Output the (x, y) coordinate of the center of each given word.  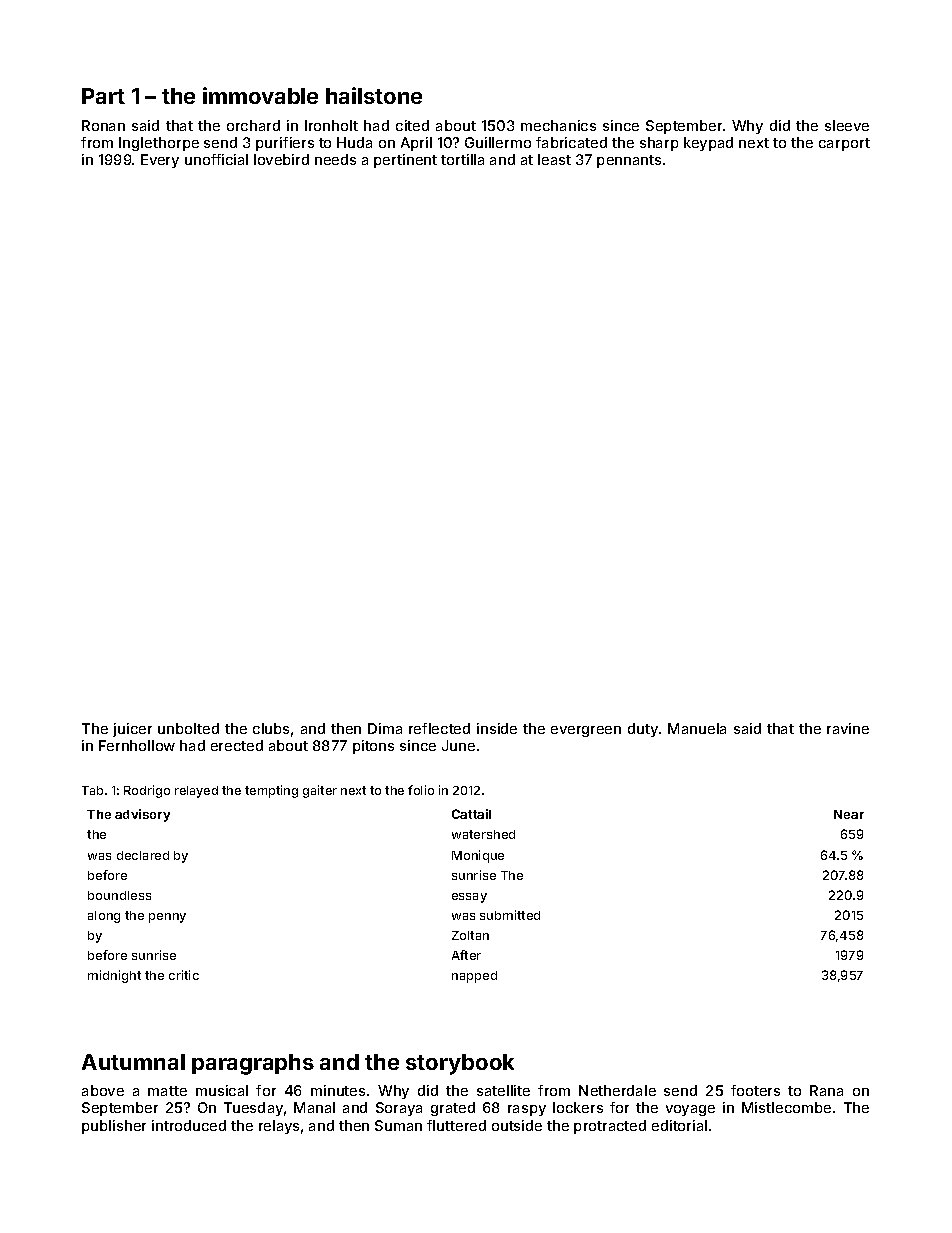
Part (103, 96)
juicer (132, 730)
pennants (629, 161)
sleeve (847, 125)
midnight (114, 976)
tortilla (462, 159)
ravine (848, 728)
